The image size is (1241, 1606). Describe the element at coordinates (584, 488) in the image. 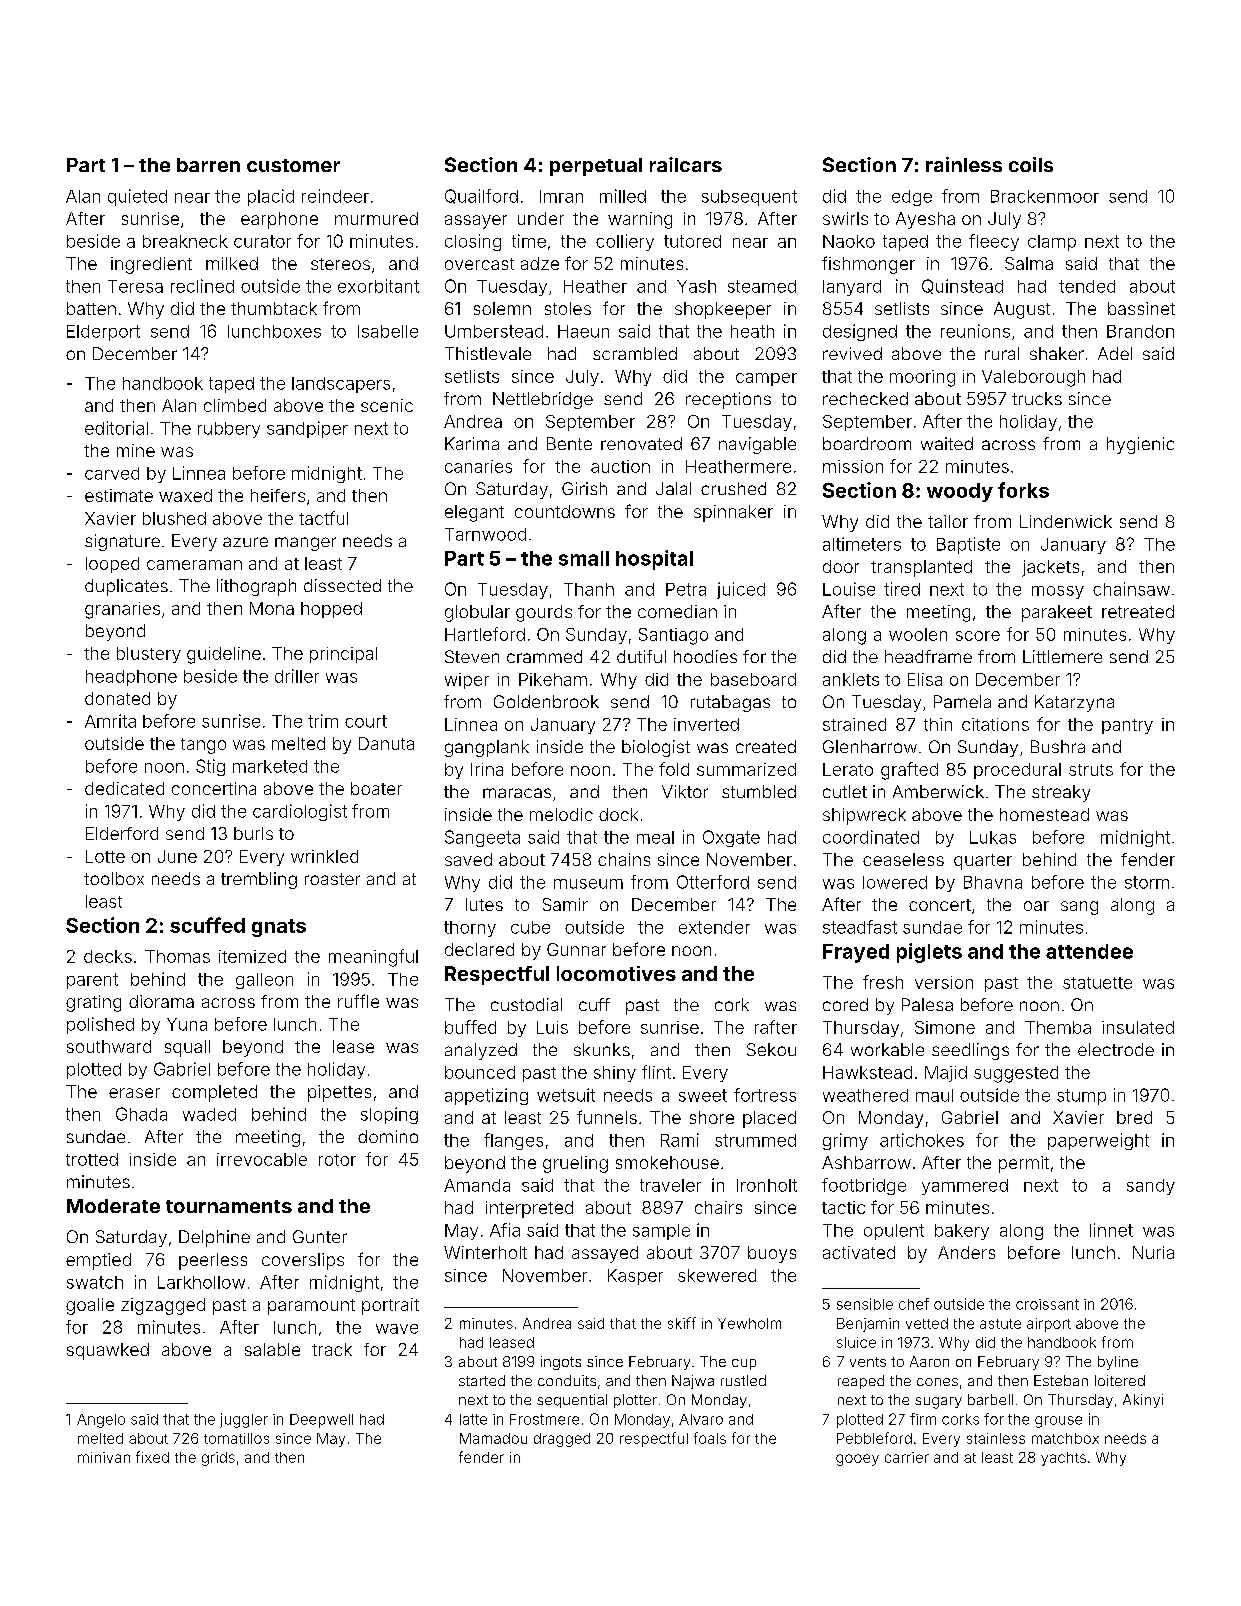

I see `Girish` at that location.
